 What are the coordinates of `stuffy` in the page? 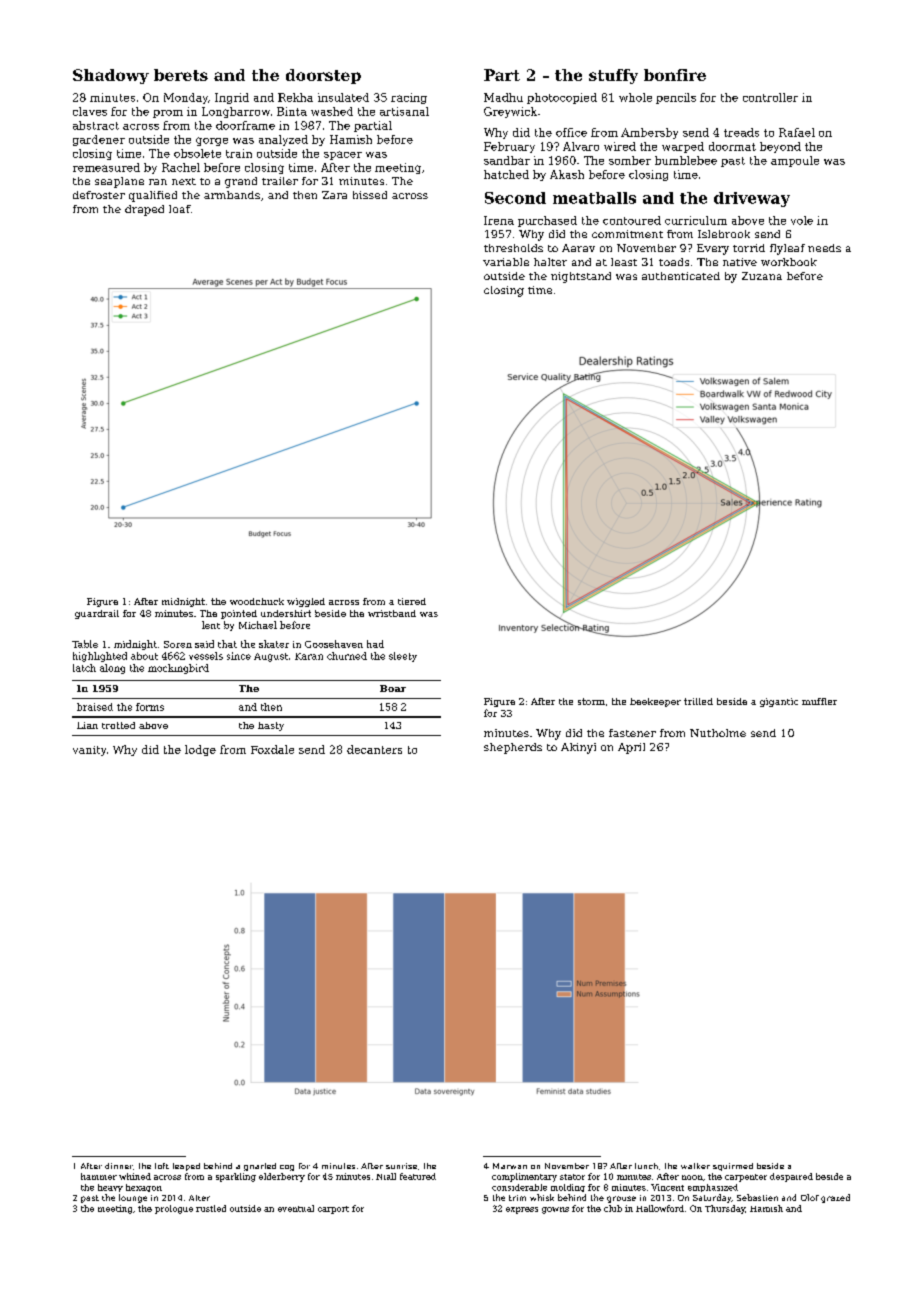 It's located at (613, 76).
